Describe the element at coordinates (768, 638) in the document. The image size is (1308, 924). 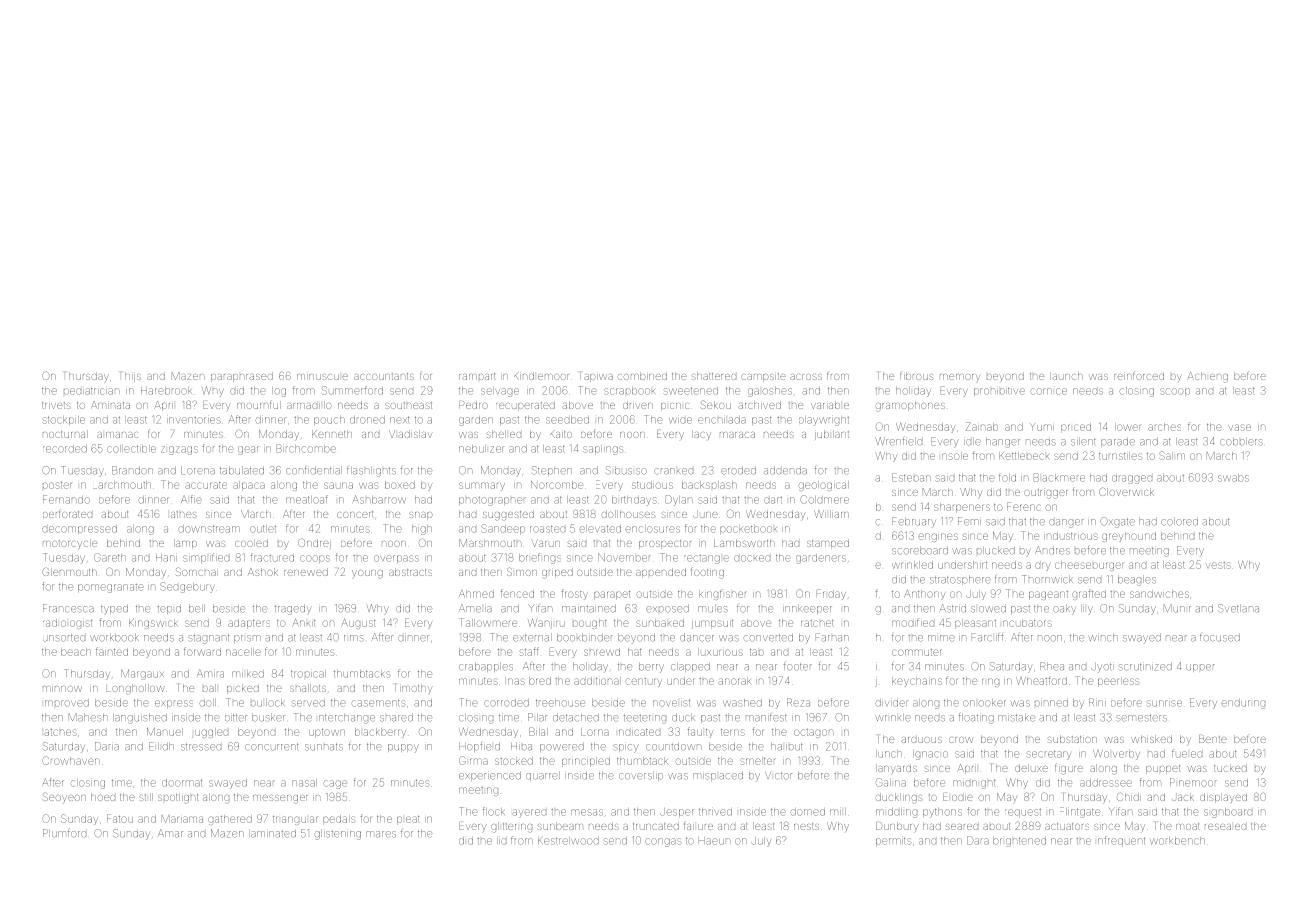
I see `converted` at that location.
